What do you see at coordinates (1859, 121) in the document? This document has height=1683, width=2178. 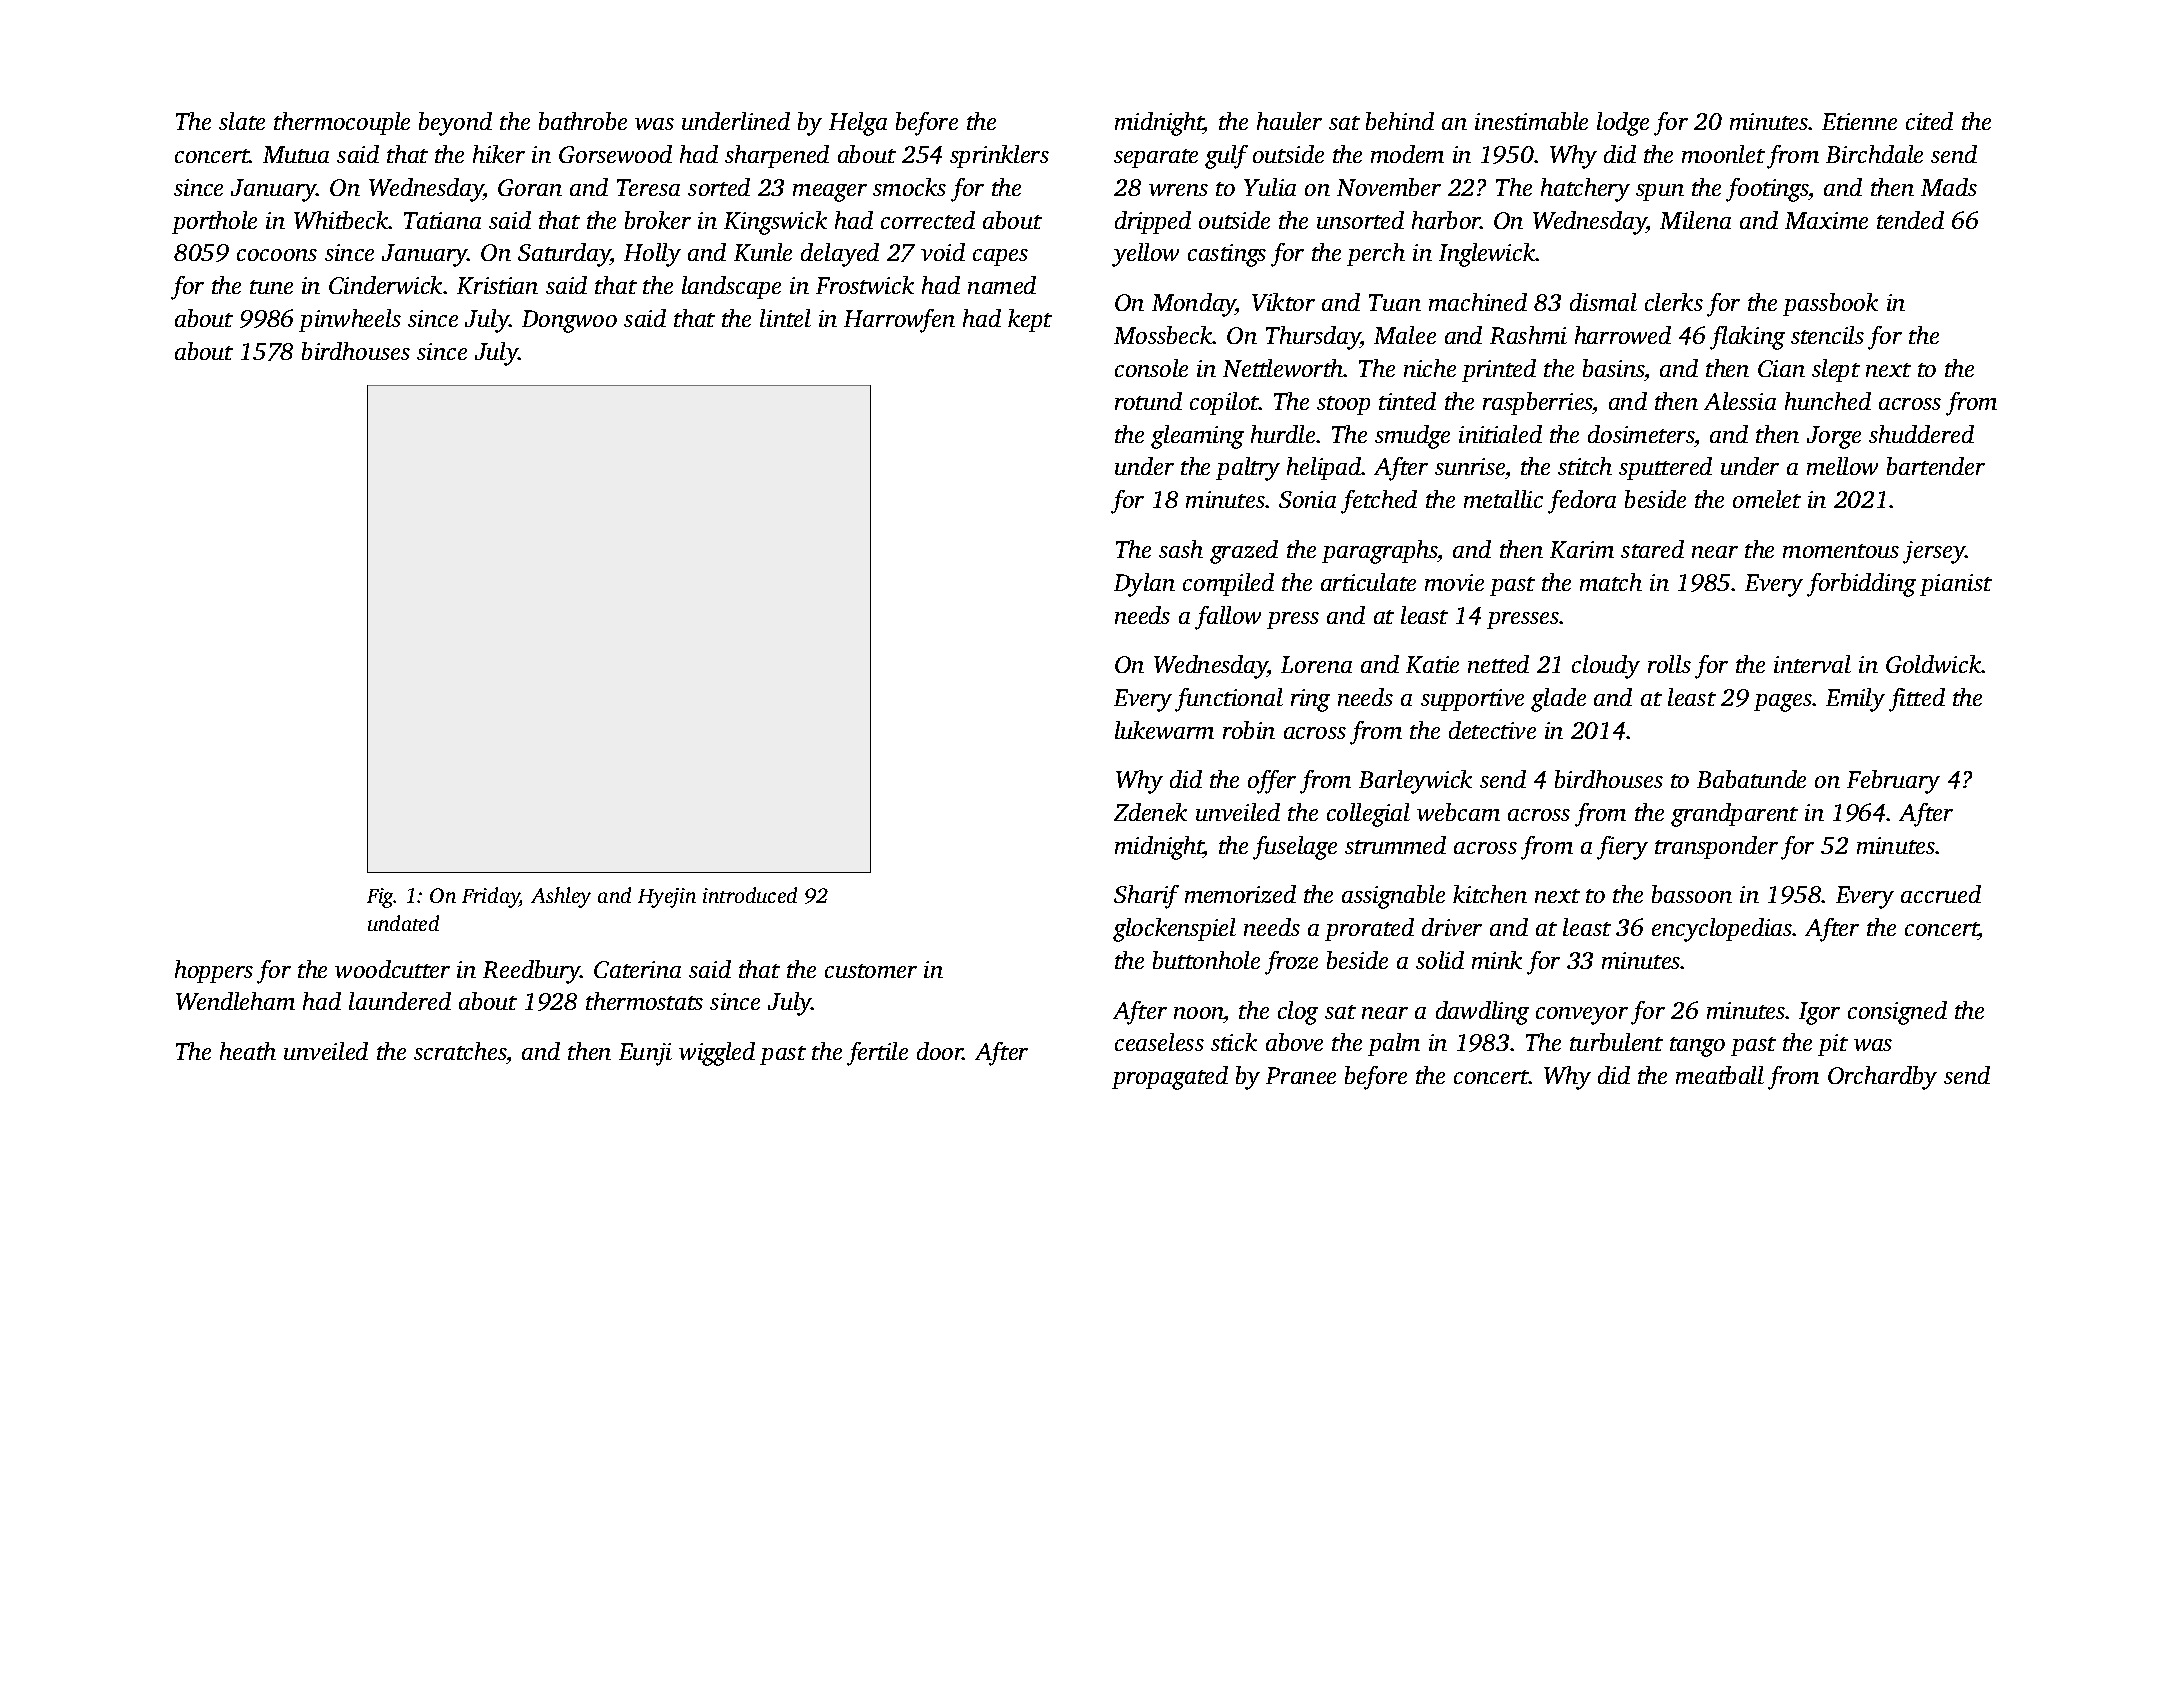 I see `Etienne` at bounding box center [1859, 121].
